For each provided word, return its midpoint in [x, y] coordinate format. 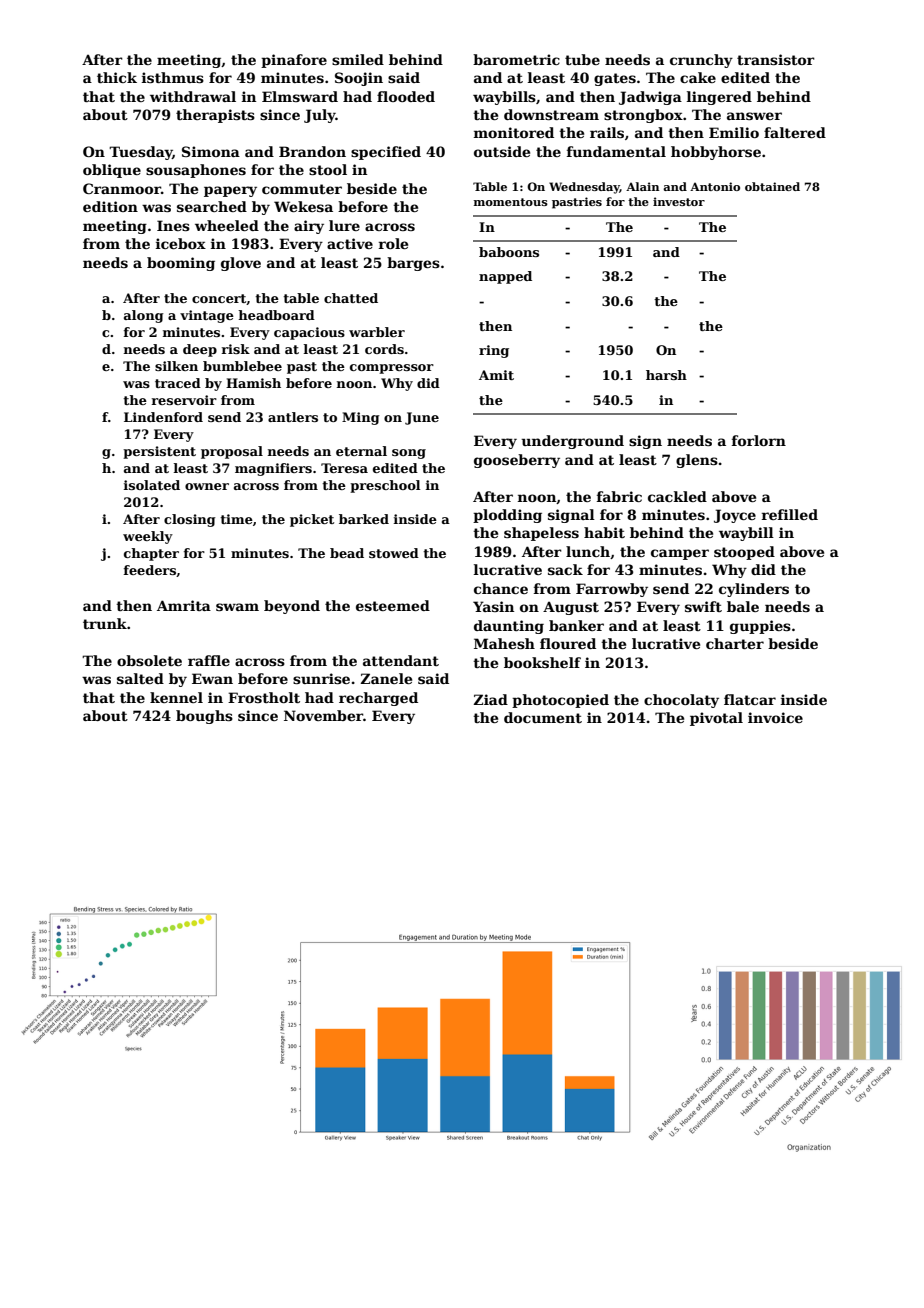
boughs [204, 717]
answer [754, 116]
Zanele [386, 678]
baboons [509, 252]
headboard [276, 315]
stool [328, 169]
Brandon [312, 151]
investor [679, 201]
